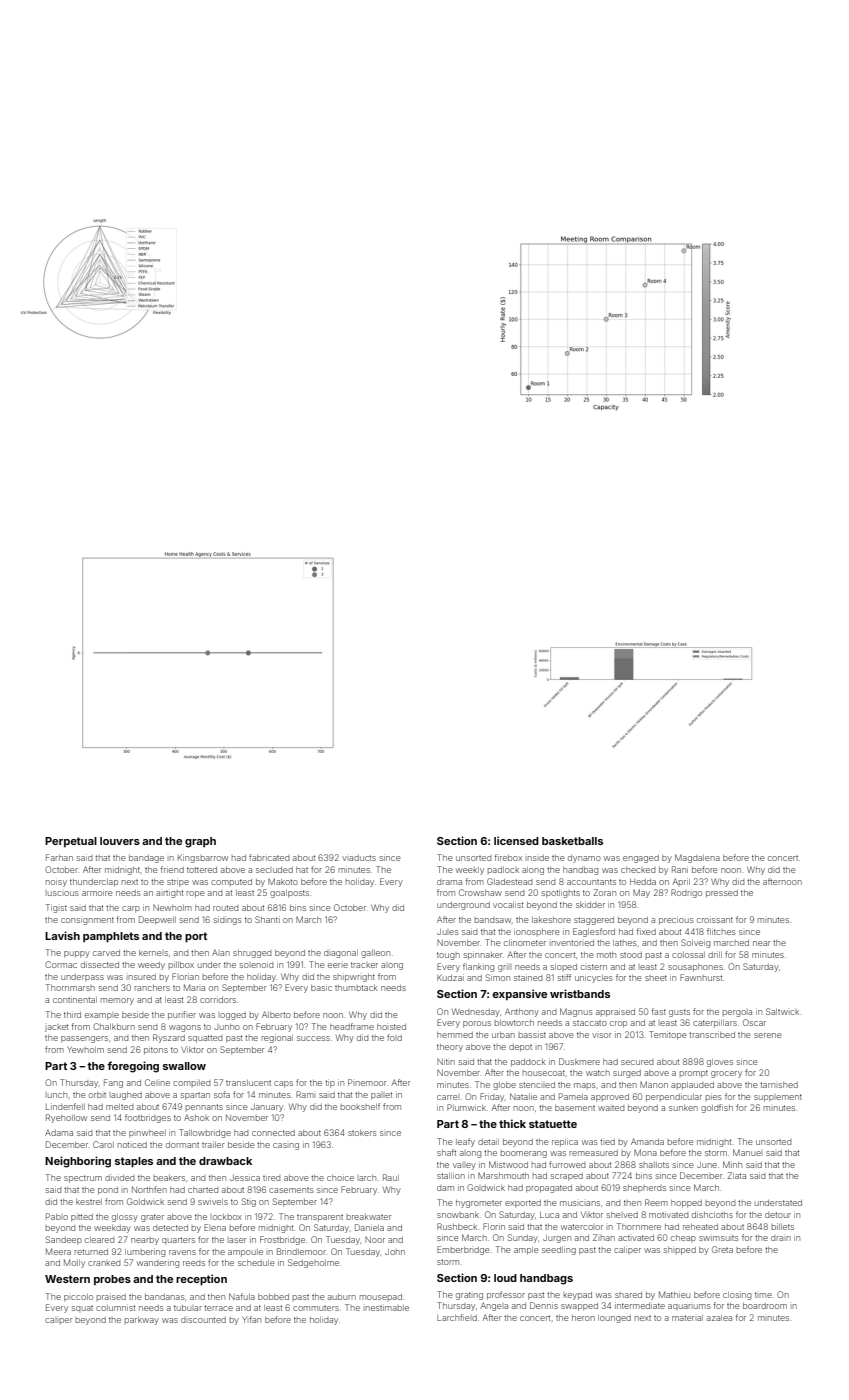 The width and height of the screenshot is (849, 1400). Describe the element at coordinates (510, 881) in the screenshot. I see `Gladestead` at that location.
